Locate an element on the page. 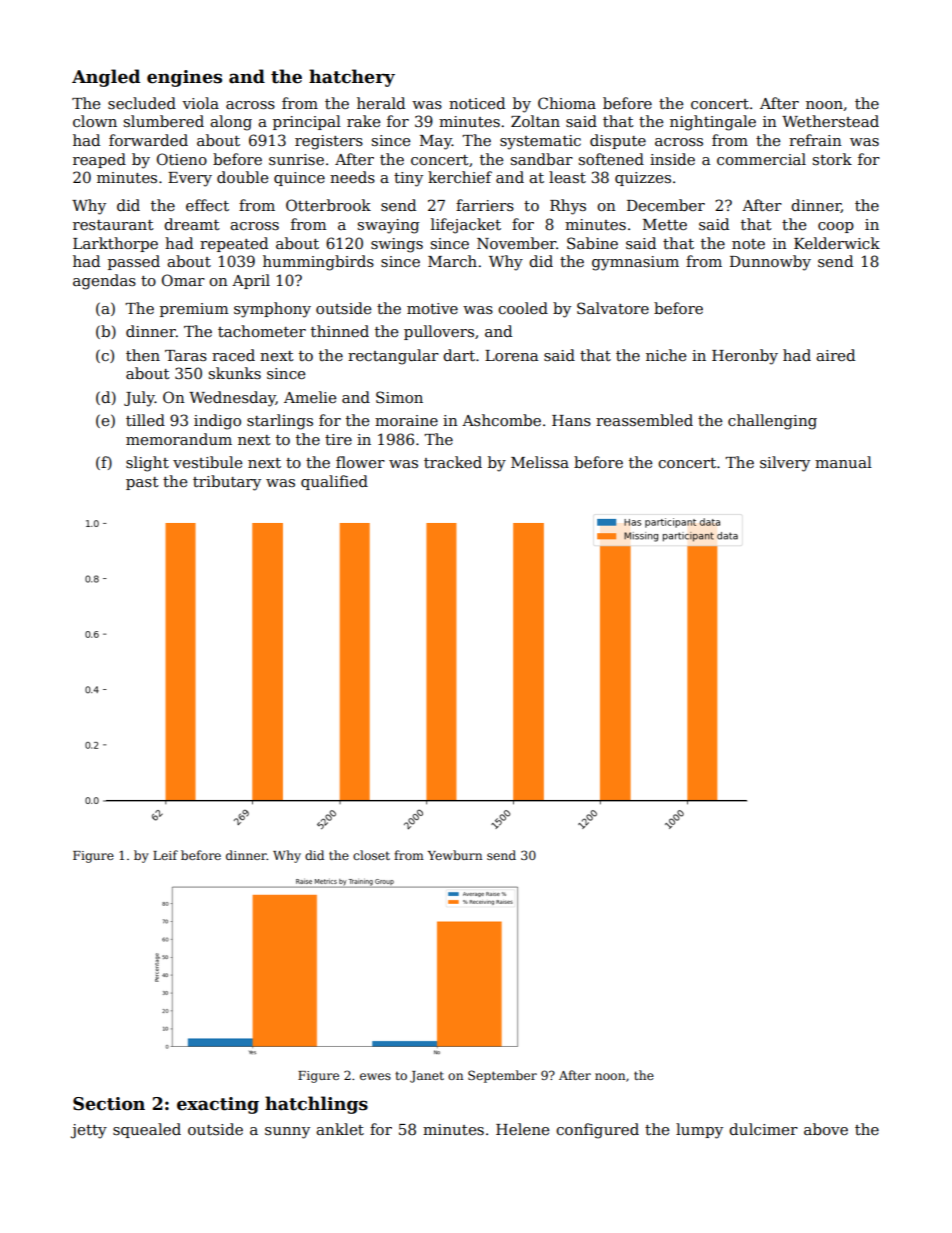  Angled is located at coordinates (106, 78).
